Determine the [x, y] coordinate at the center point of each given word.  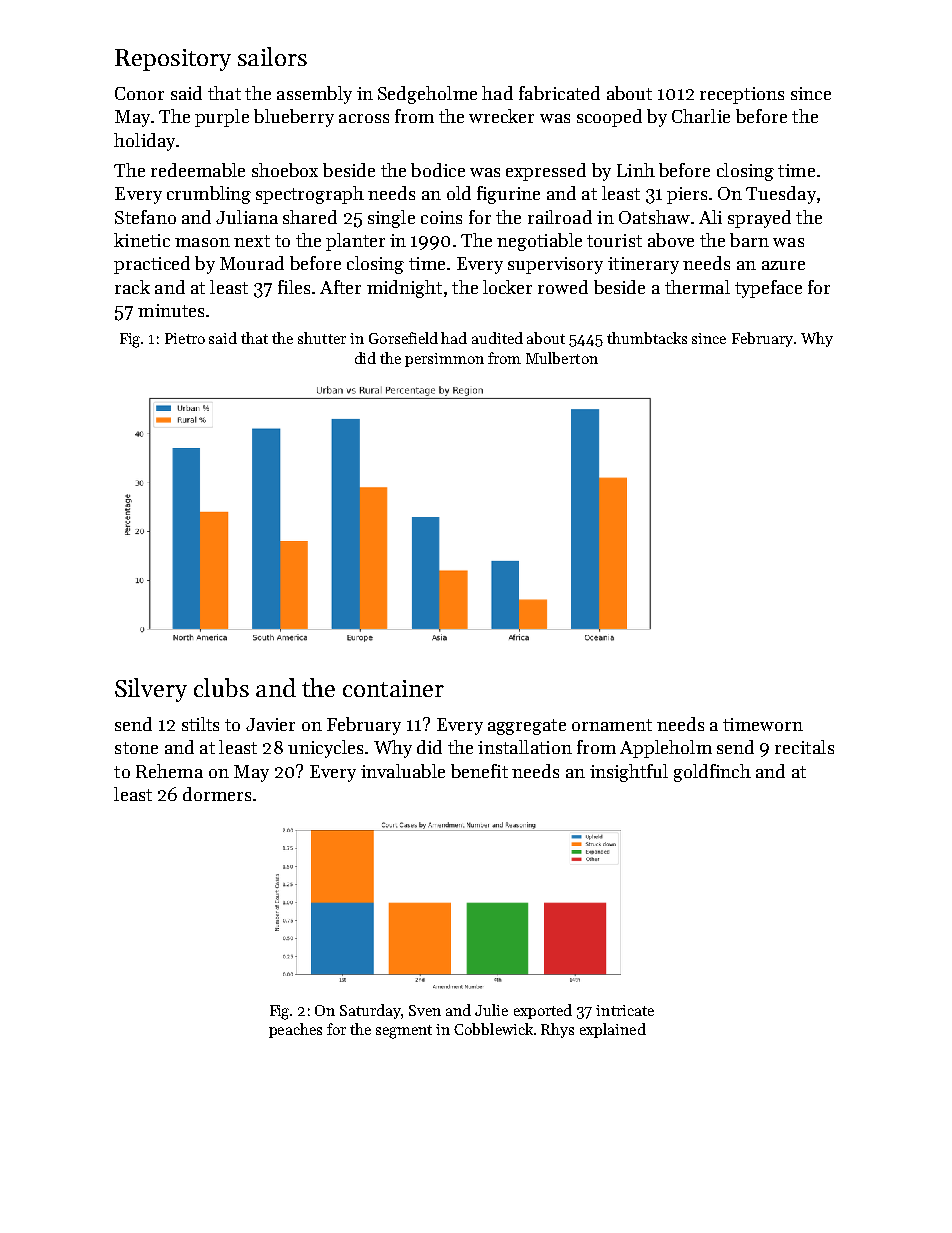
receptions [742, 95]
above [671, 240]
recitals [804, 747]
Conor [139, 93]
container [393, 688]
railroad [560, 217]
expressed [546, 172]
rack [132, 287]
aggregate [527, 727]
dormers [217, 794]
